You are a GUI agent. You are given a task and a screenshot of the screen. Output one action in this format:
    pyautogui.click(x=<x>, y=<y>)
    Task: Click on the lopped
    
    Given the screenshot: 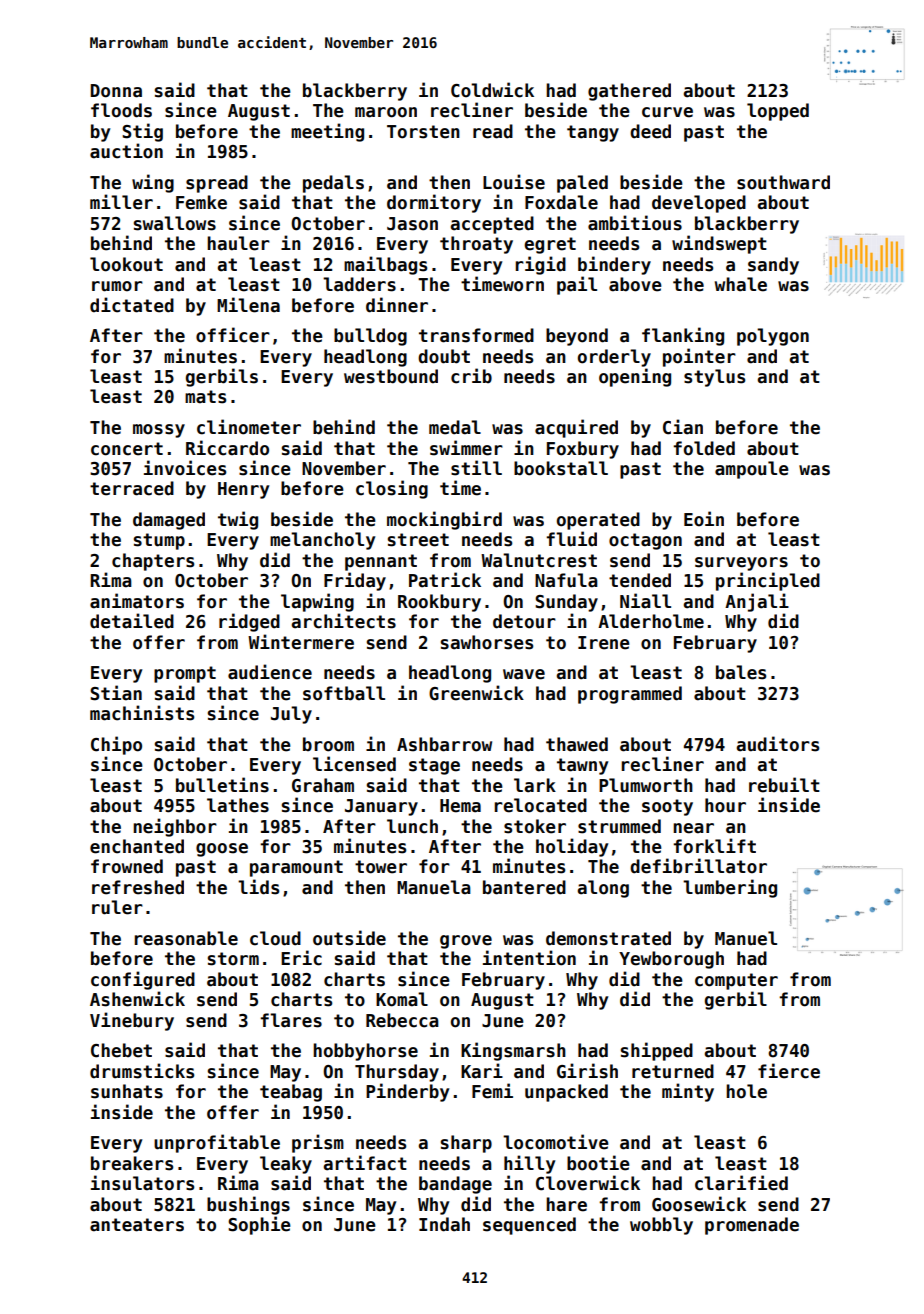 What is the action you would take?
    pyautogui.click(x=778, y=112)
